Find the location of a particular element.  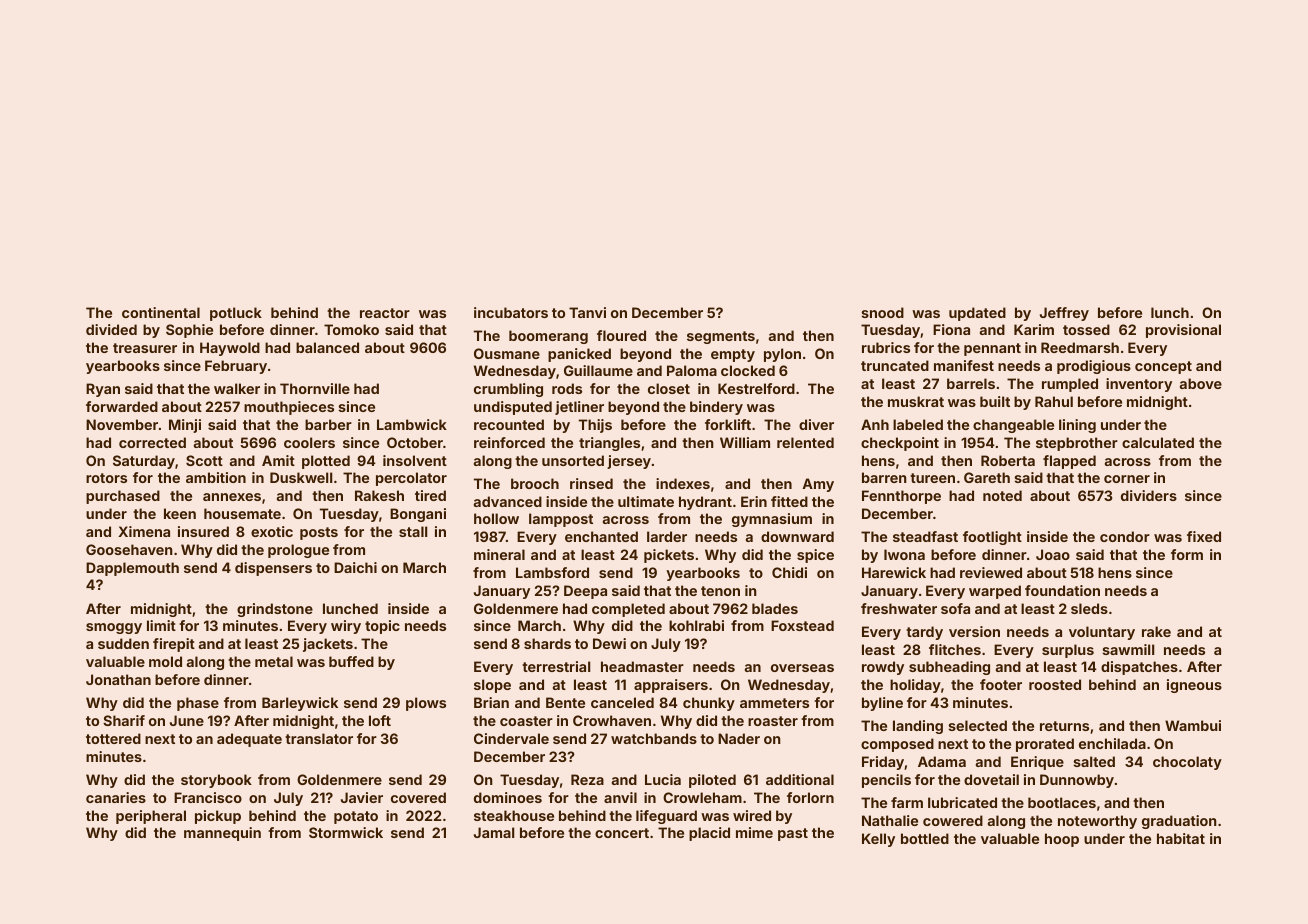

chunky is located at coordinates (709, 704).
